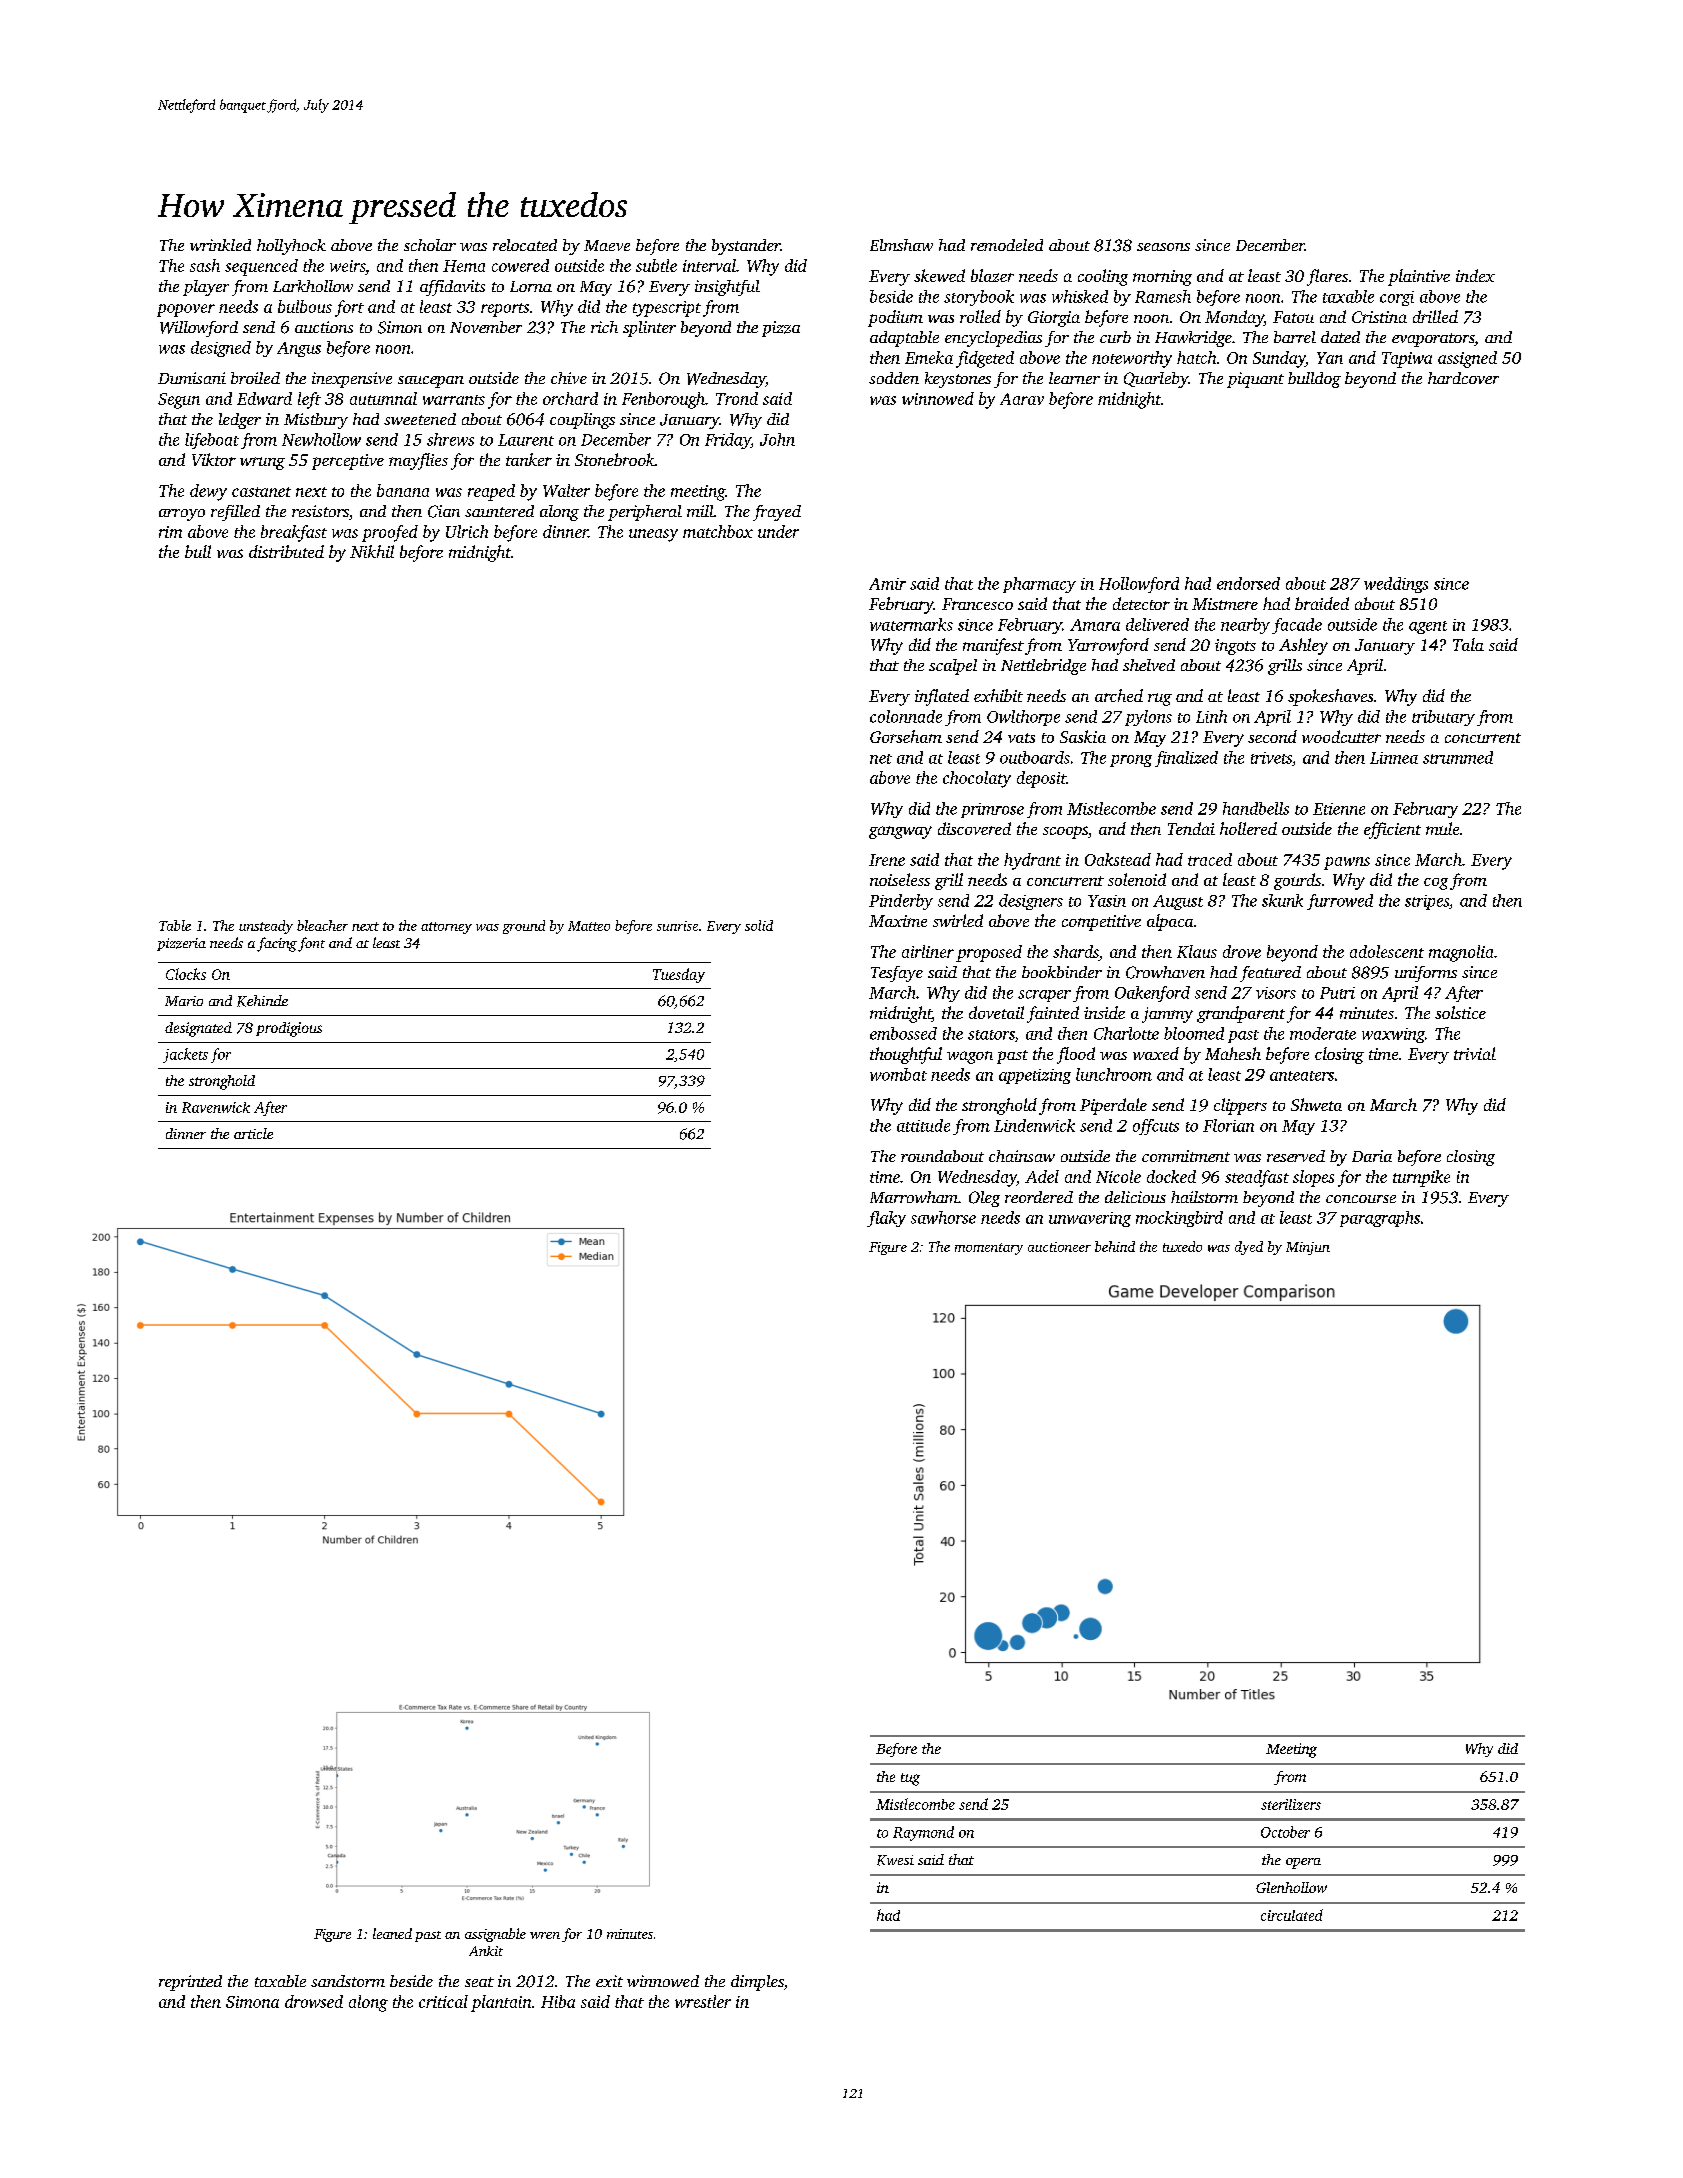  Describe the element at coordinates (1327, 277) in the screenshot. I see `flares` at that location.
